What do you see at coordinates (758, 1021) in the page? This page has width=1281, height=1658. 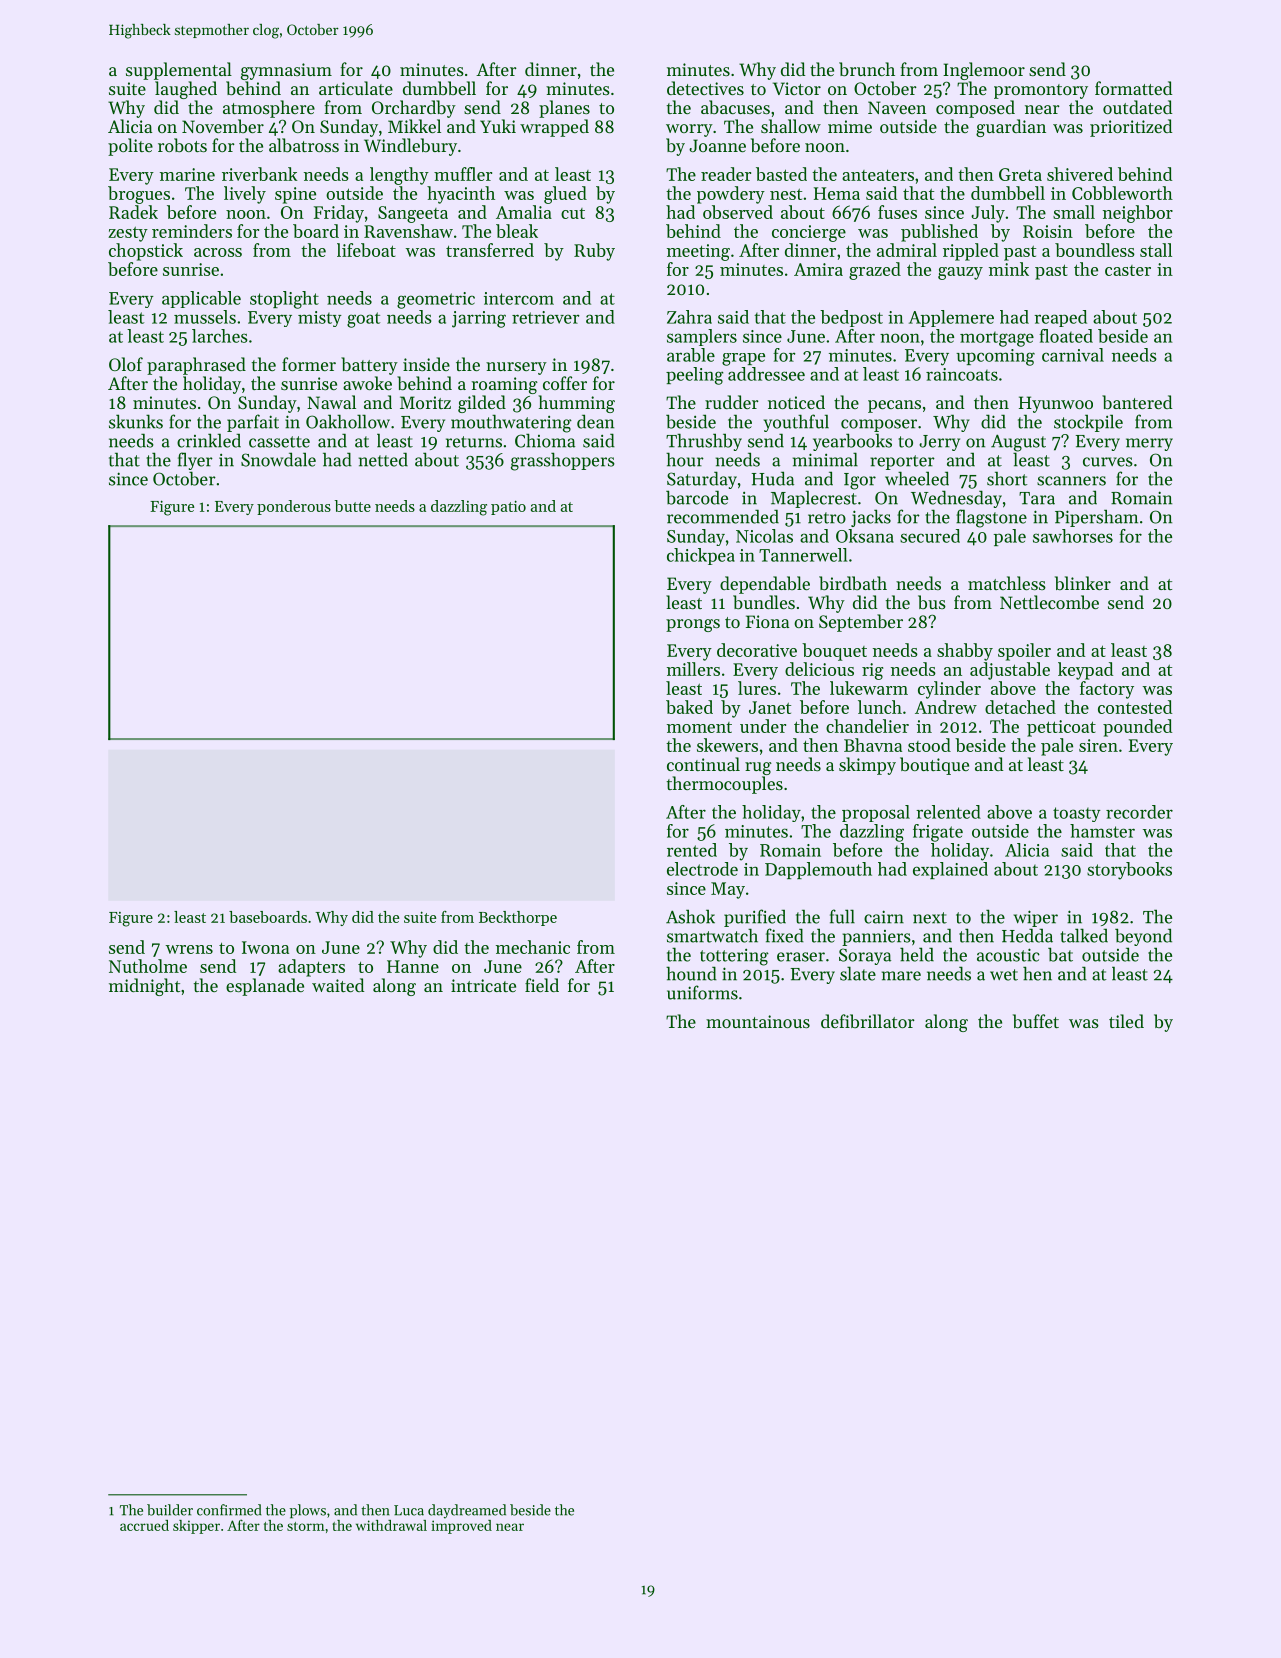 I see `mountainous` at bounding box center [758, 1021].
